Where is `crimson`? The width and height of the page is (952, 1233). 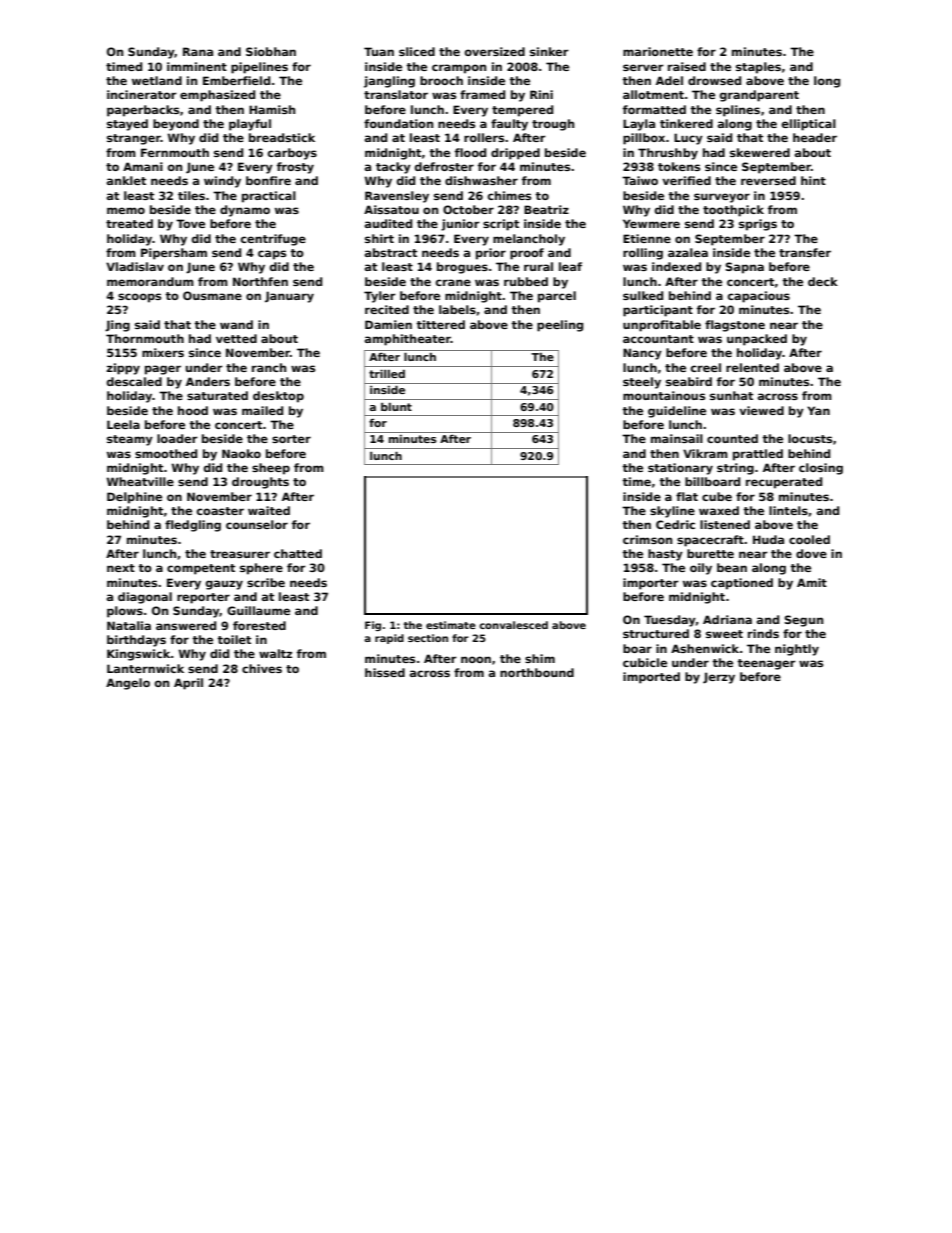
crimson is located at coordinates (647, 539).
